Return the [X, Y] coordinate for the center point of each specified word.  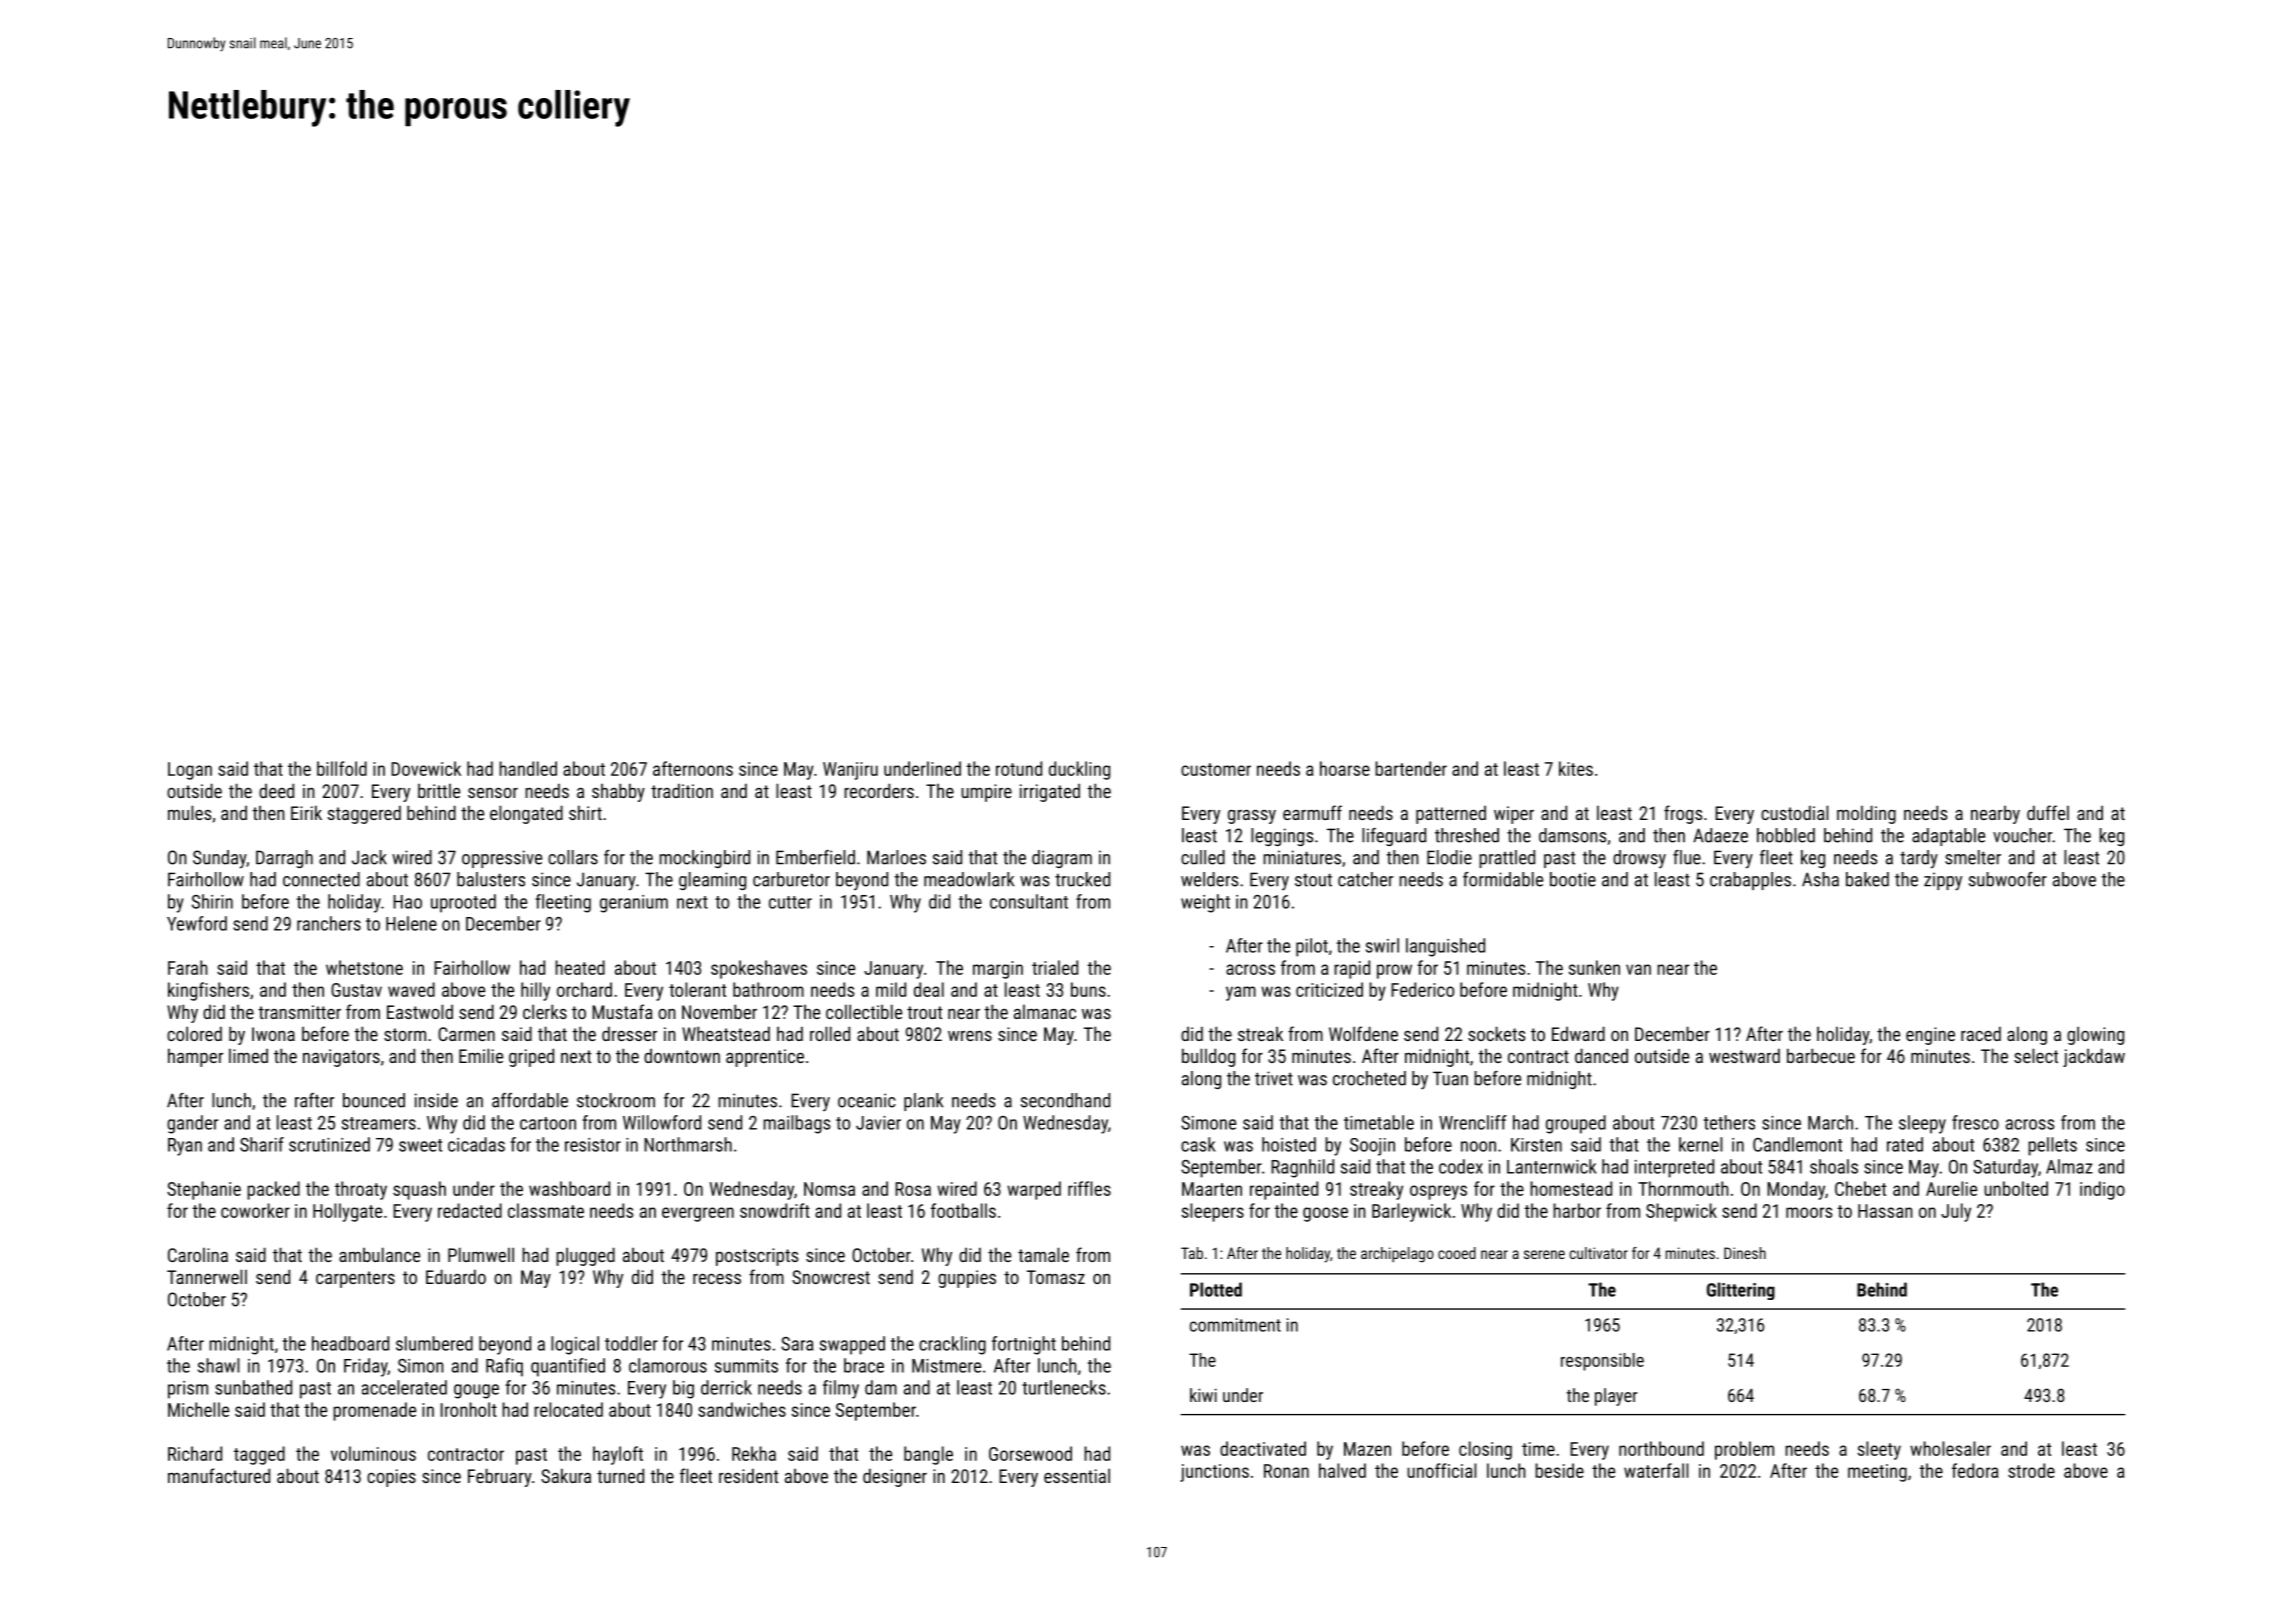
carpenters [355, 1279]
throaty [361, 1190]
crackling [952, 1345]
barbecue [1821, 1055]
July [1956, 1212]
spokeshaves [759, 969]
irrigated [1050, 792]
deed [276, 790]
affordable [530, 1100]
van [1638, 969]
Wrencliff [1473, 1122]
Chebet [1860, 1188]
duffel [2048, 812]
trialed [1055, 967]
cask [1198, 1144]
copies [391, 1478]
